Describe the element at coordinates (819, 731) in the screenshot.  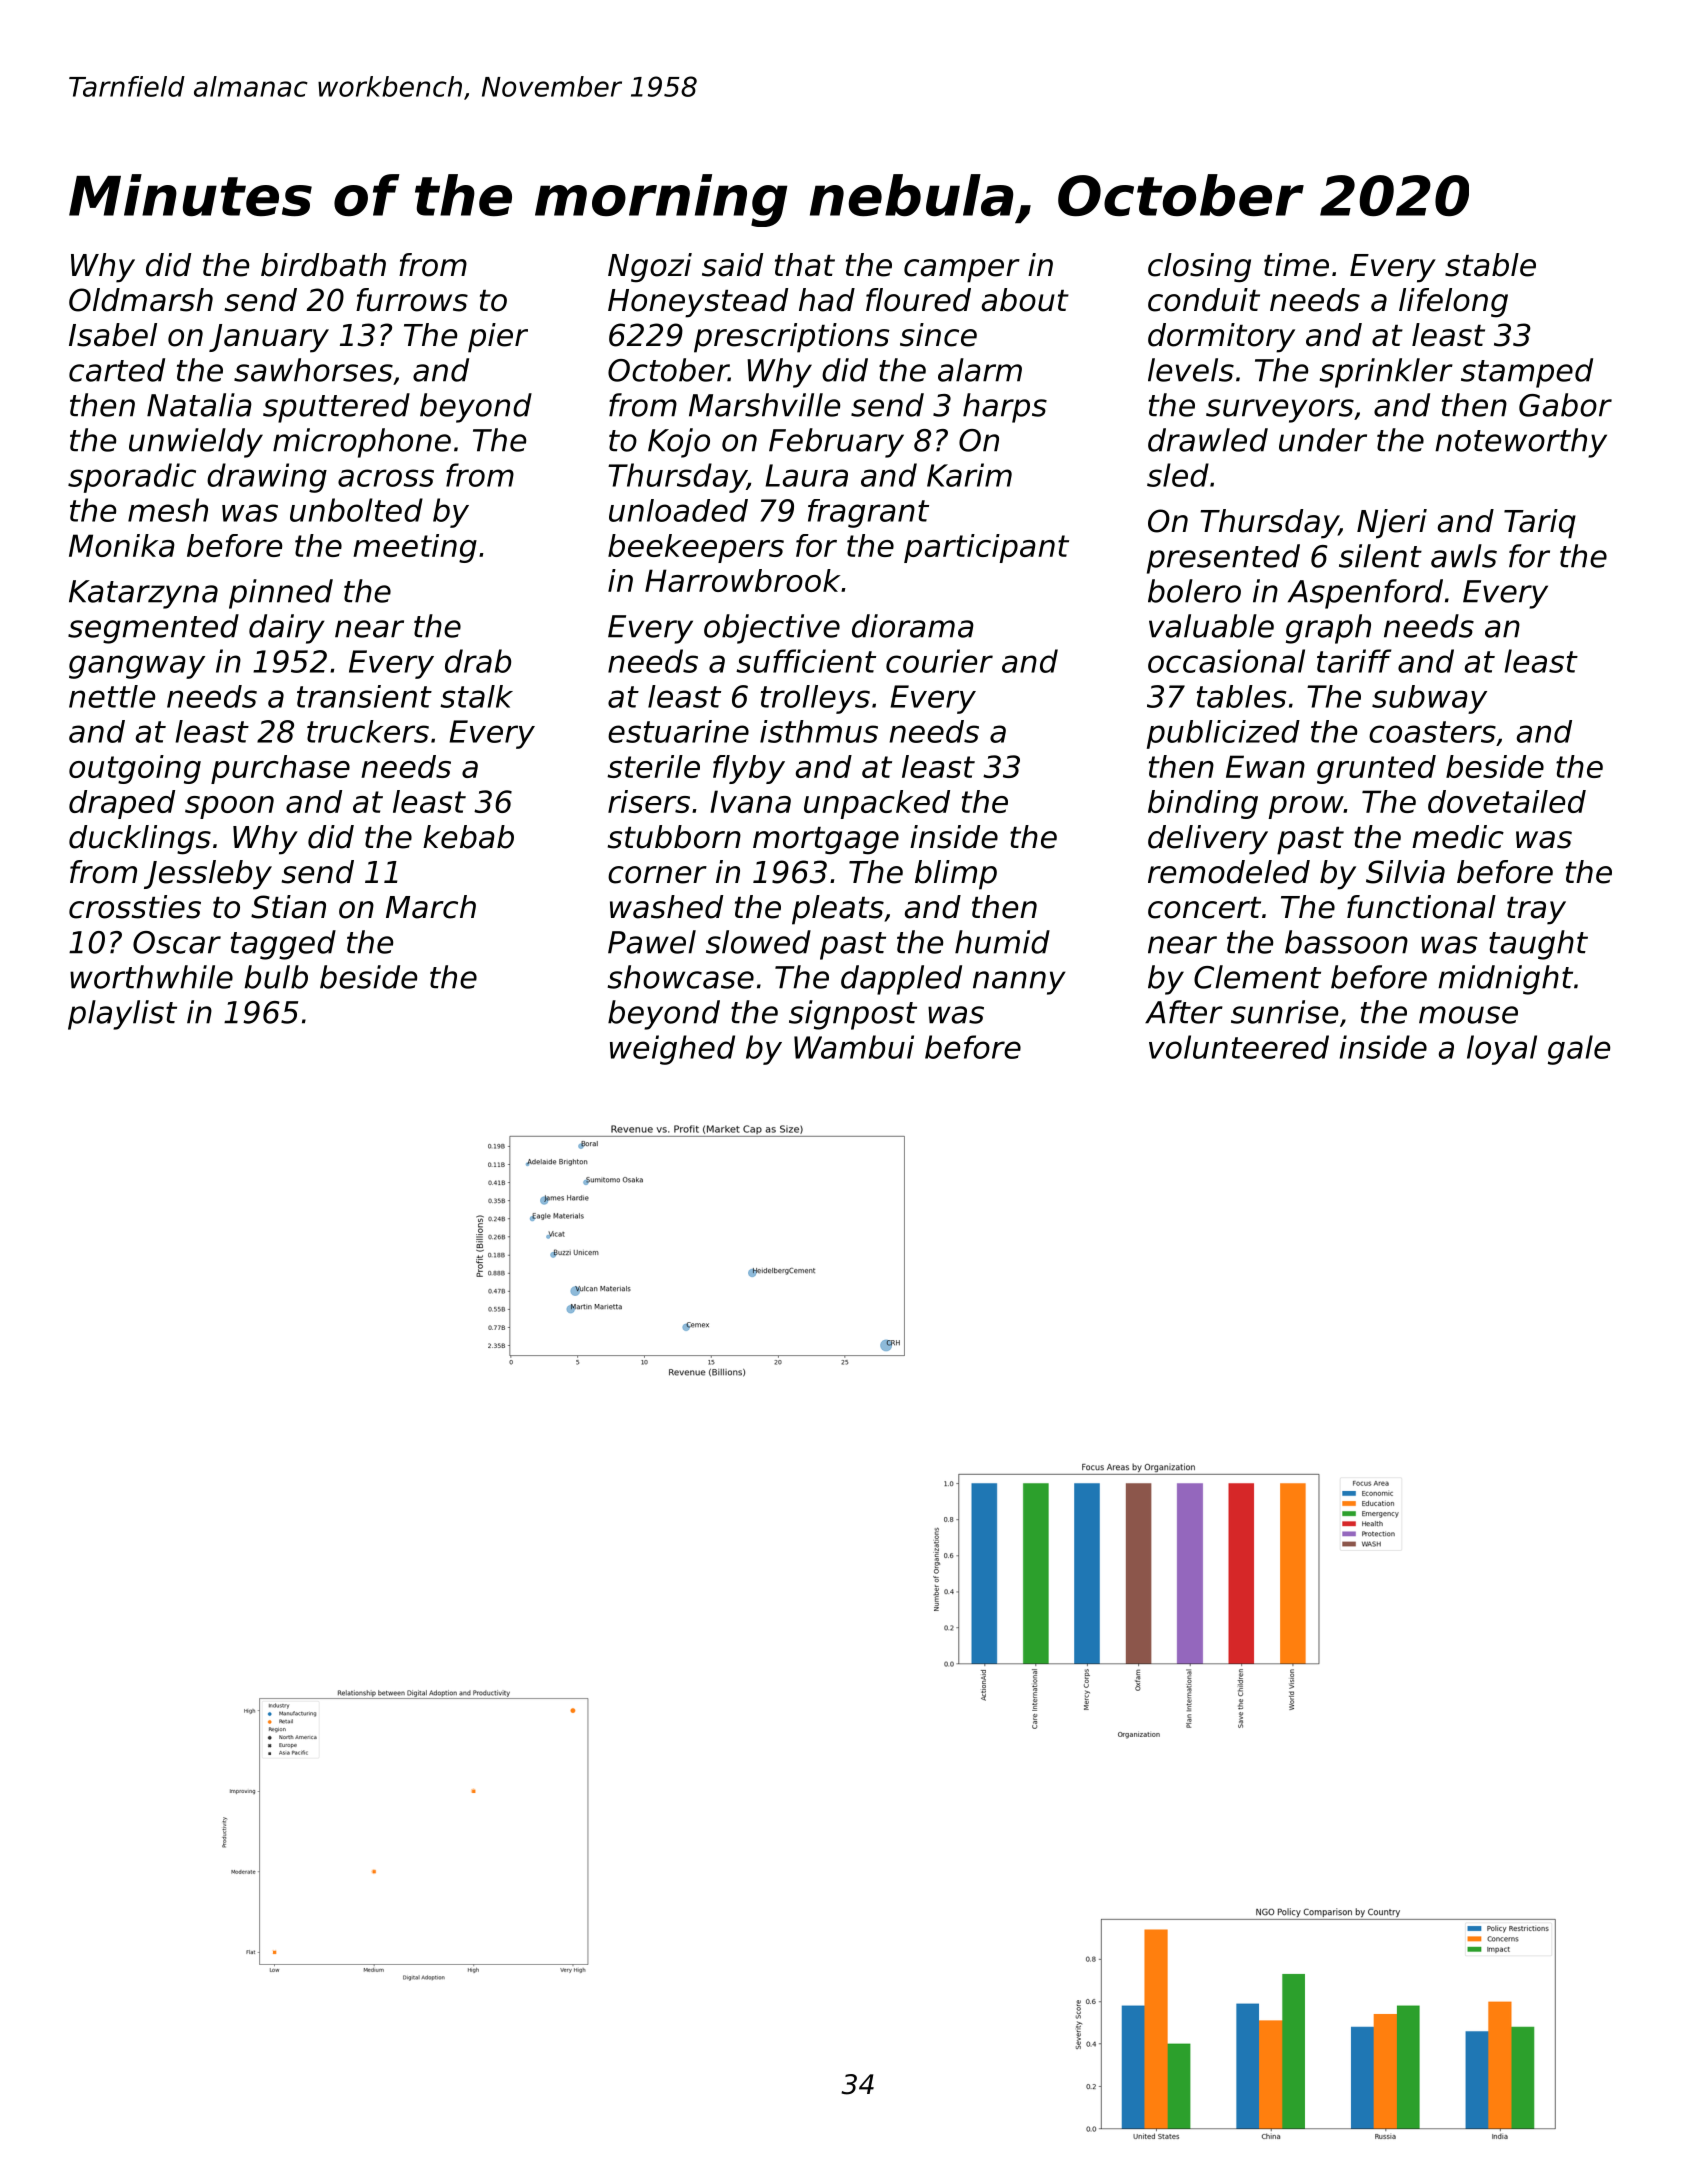
I see `isthmus` at that location.
